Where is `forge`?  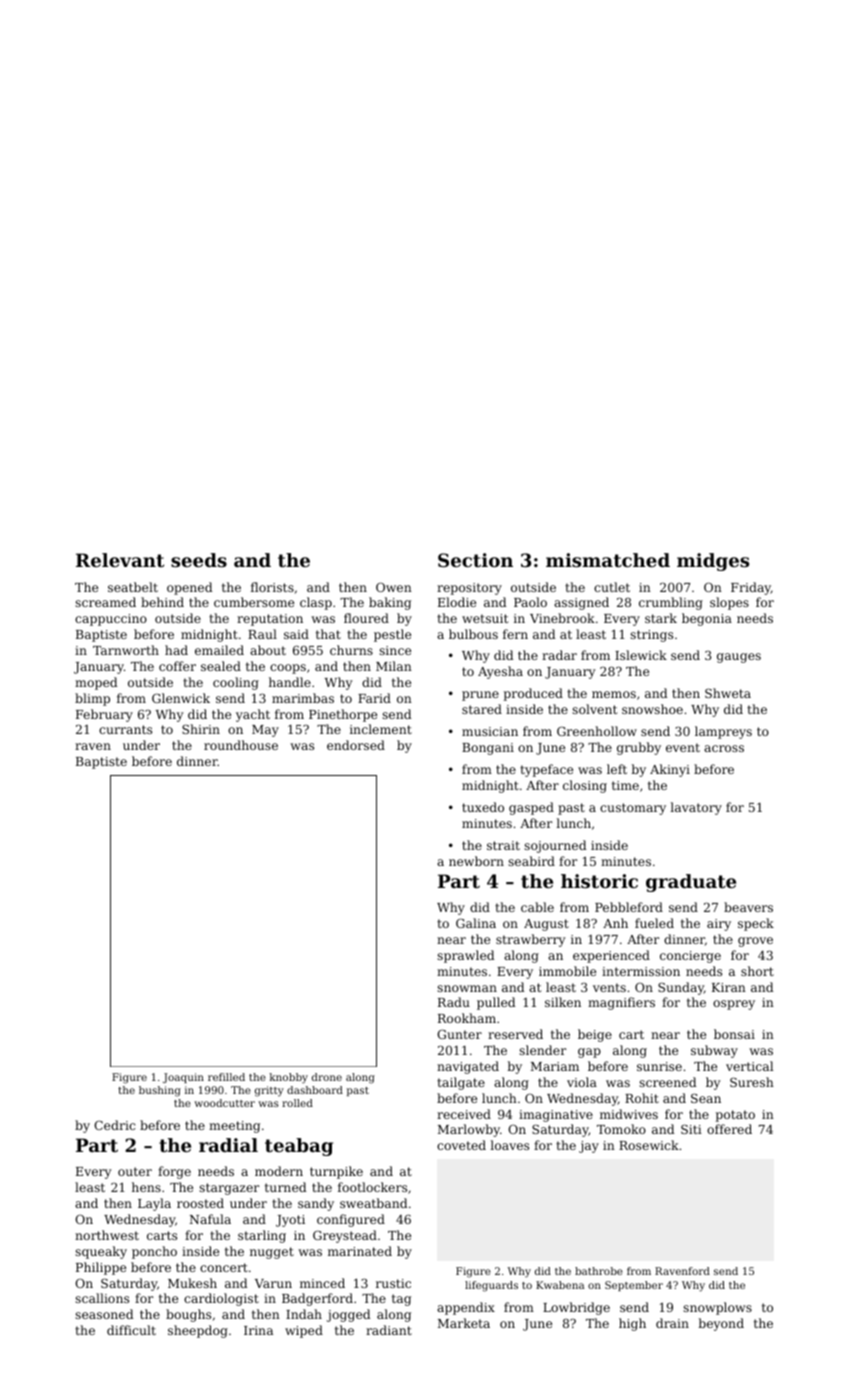 forge is located at coordinates (174, 1172).
